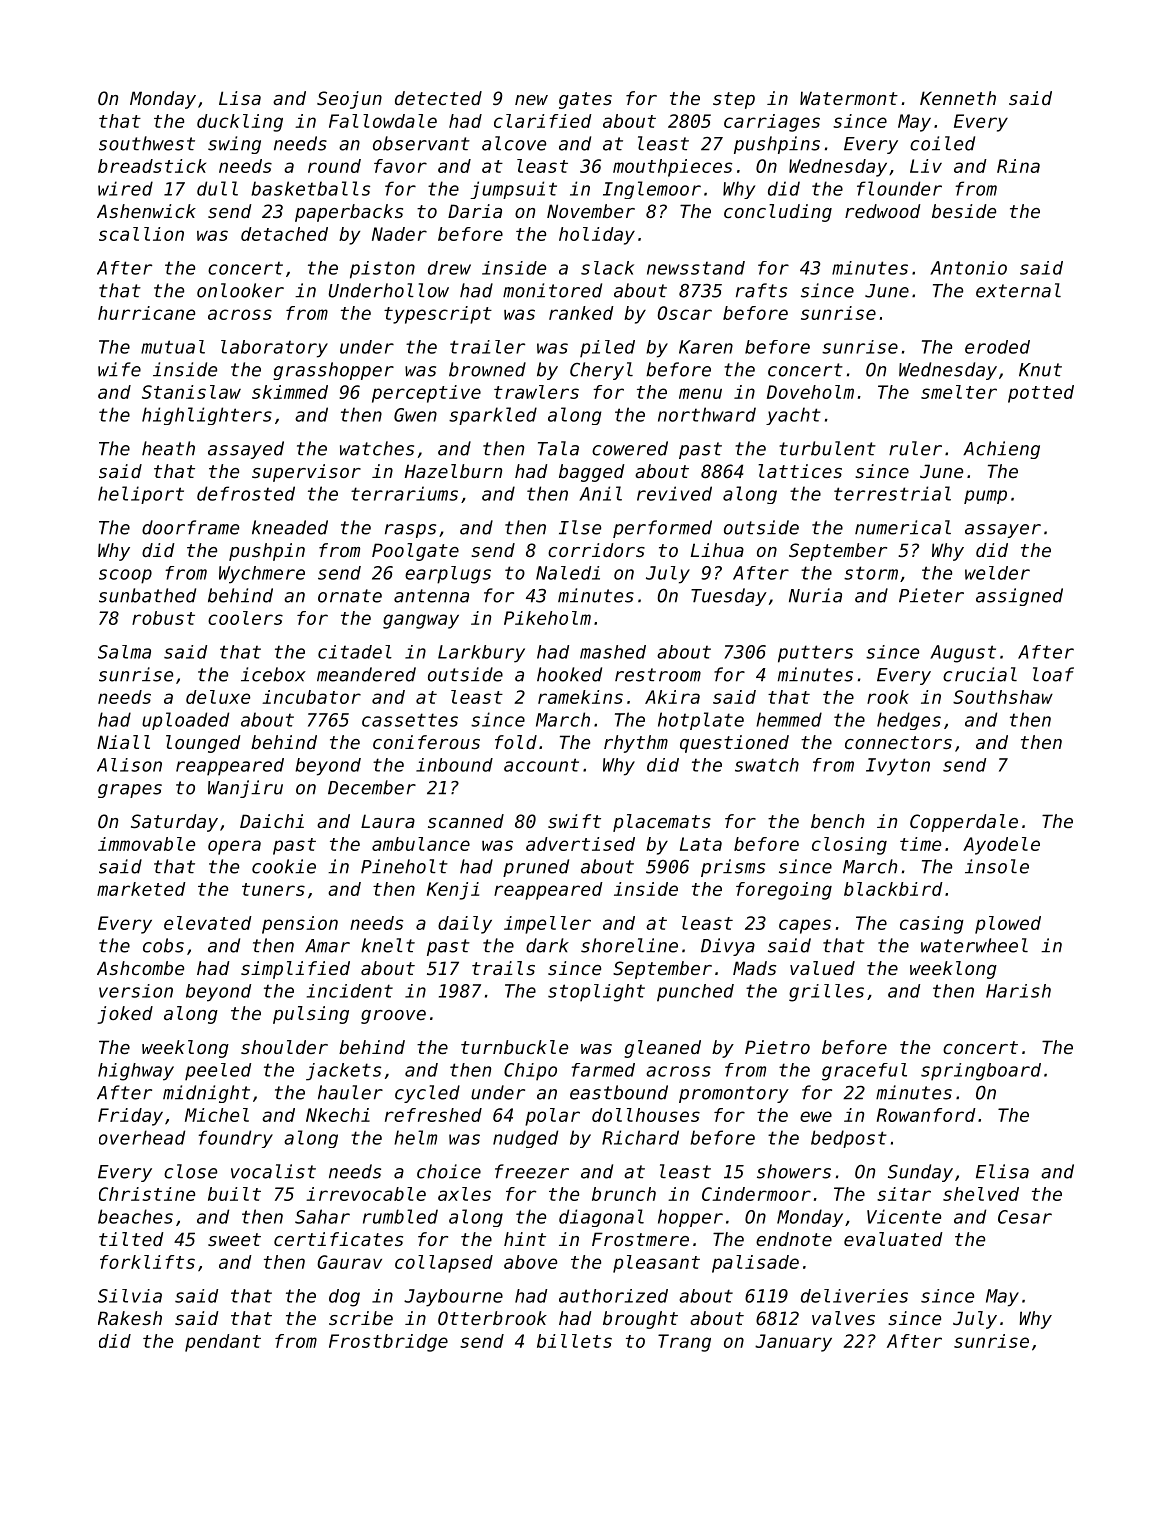 Image resolution: width=1174 pixels, height=1519 pixels. Describe the element at coordinates (125, 576) in the image. I see `scoop` at that location.
